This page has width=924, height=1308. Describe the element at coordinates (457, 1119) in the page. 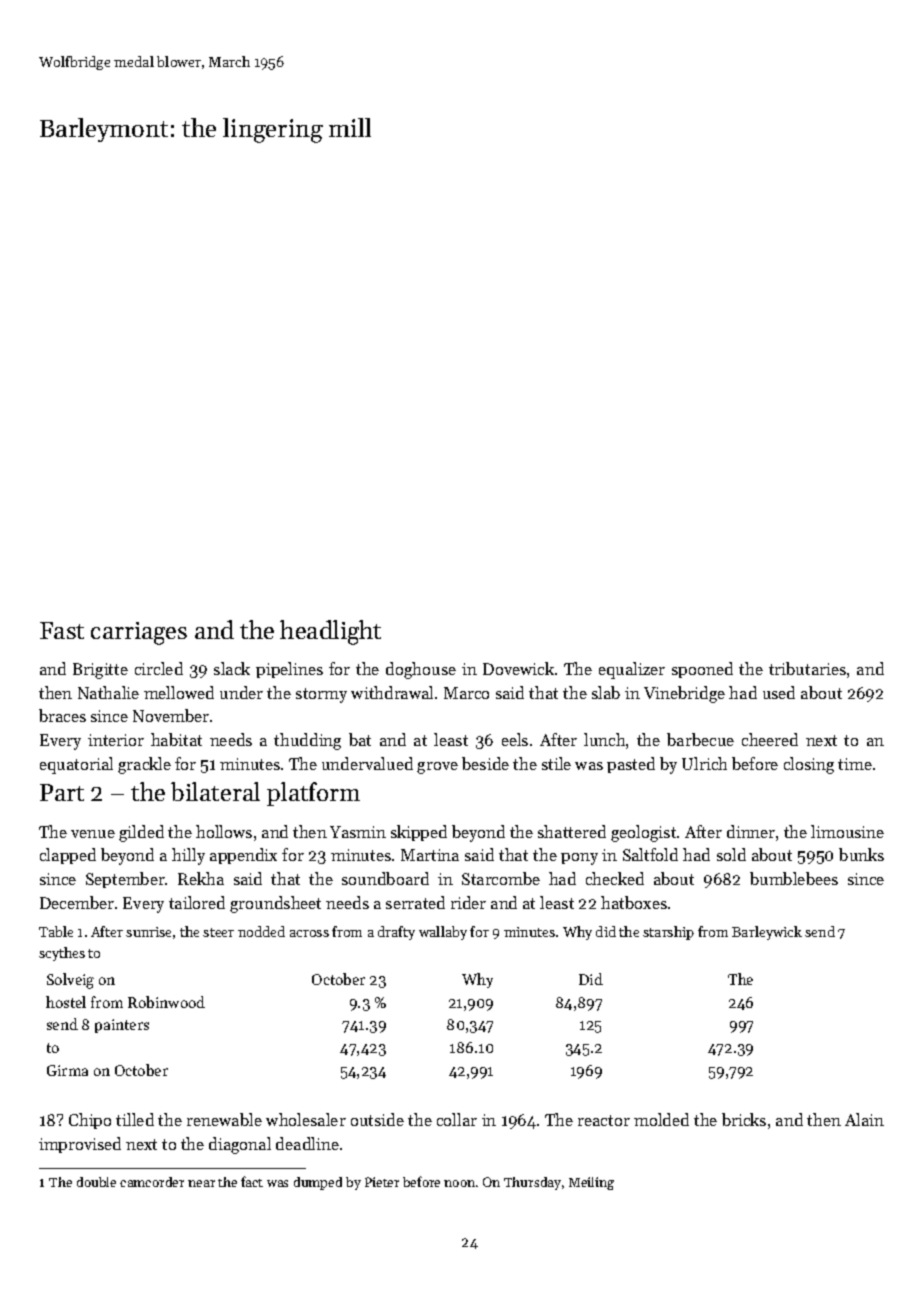

I see `collar` at that location.
